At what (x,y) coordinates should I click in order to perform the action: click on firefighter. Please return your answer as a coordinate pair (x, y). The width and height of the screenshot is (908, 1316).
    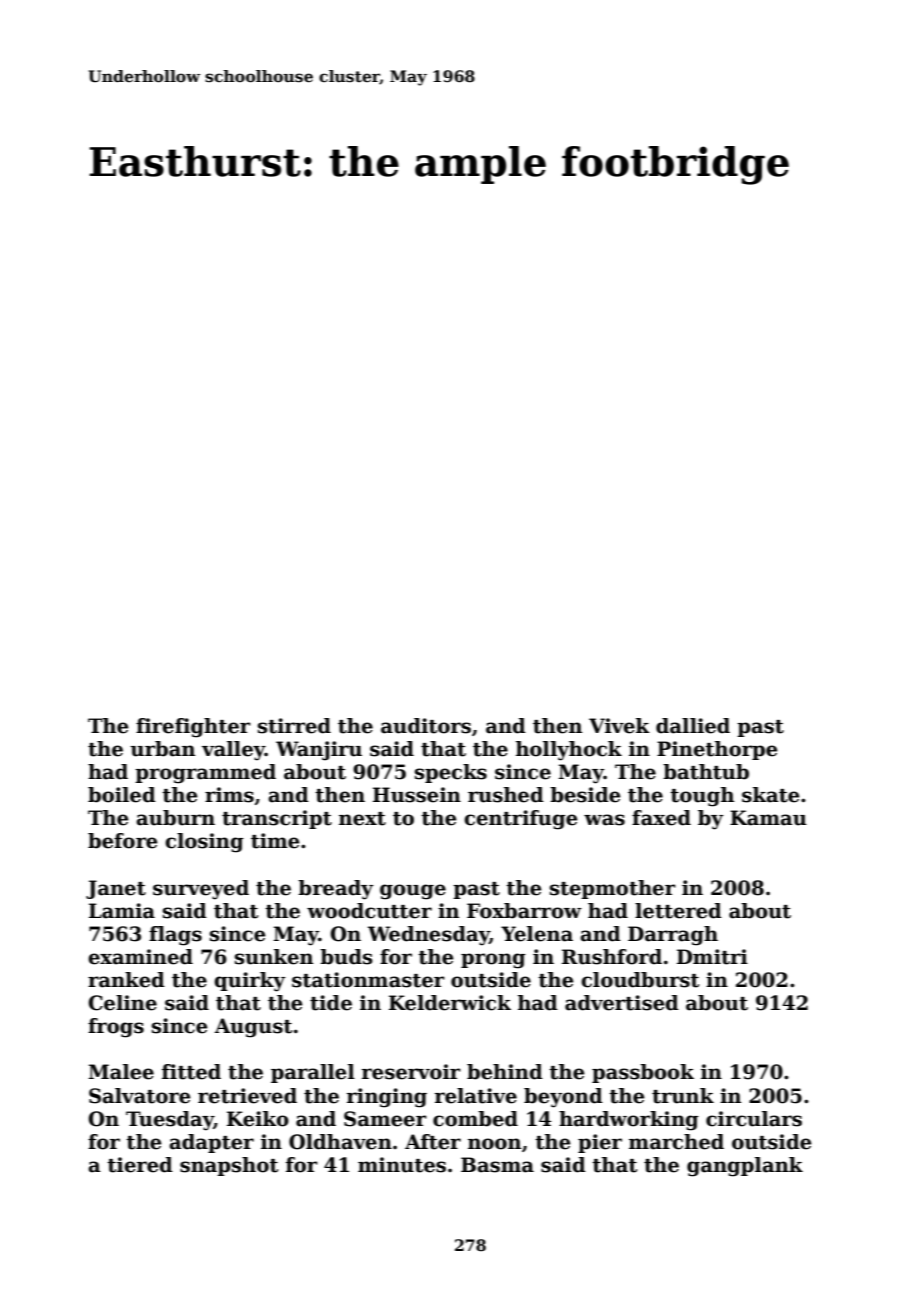
    Looking at the image, I should click on (193, 728).
